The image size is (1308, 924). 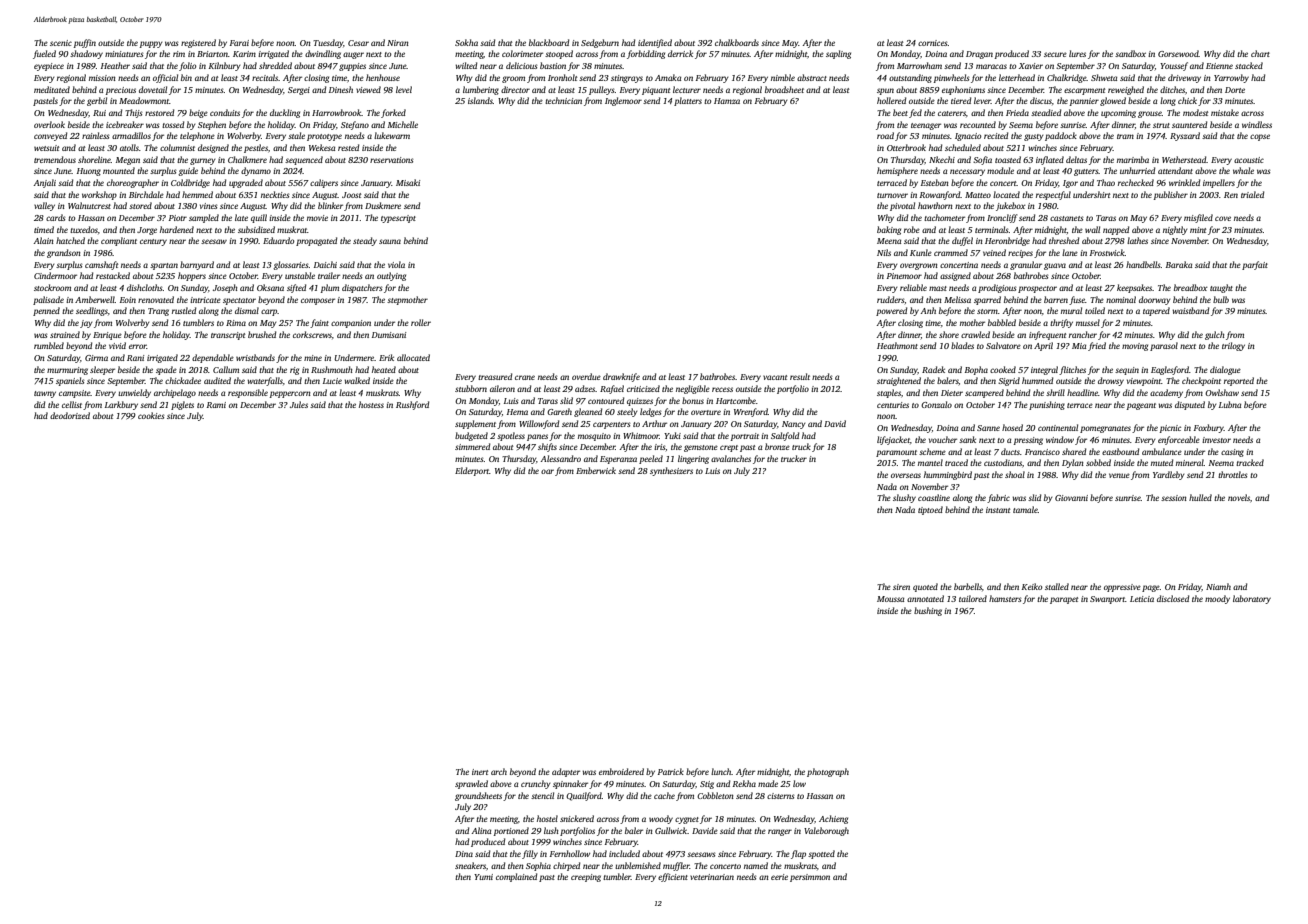 What do you see at coordinates (1133, 159) in the page?
I see `marimba` at bounding box center [1133, 159].
